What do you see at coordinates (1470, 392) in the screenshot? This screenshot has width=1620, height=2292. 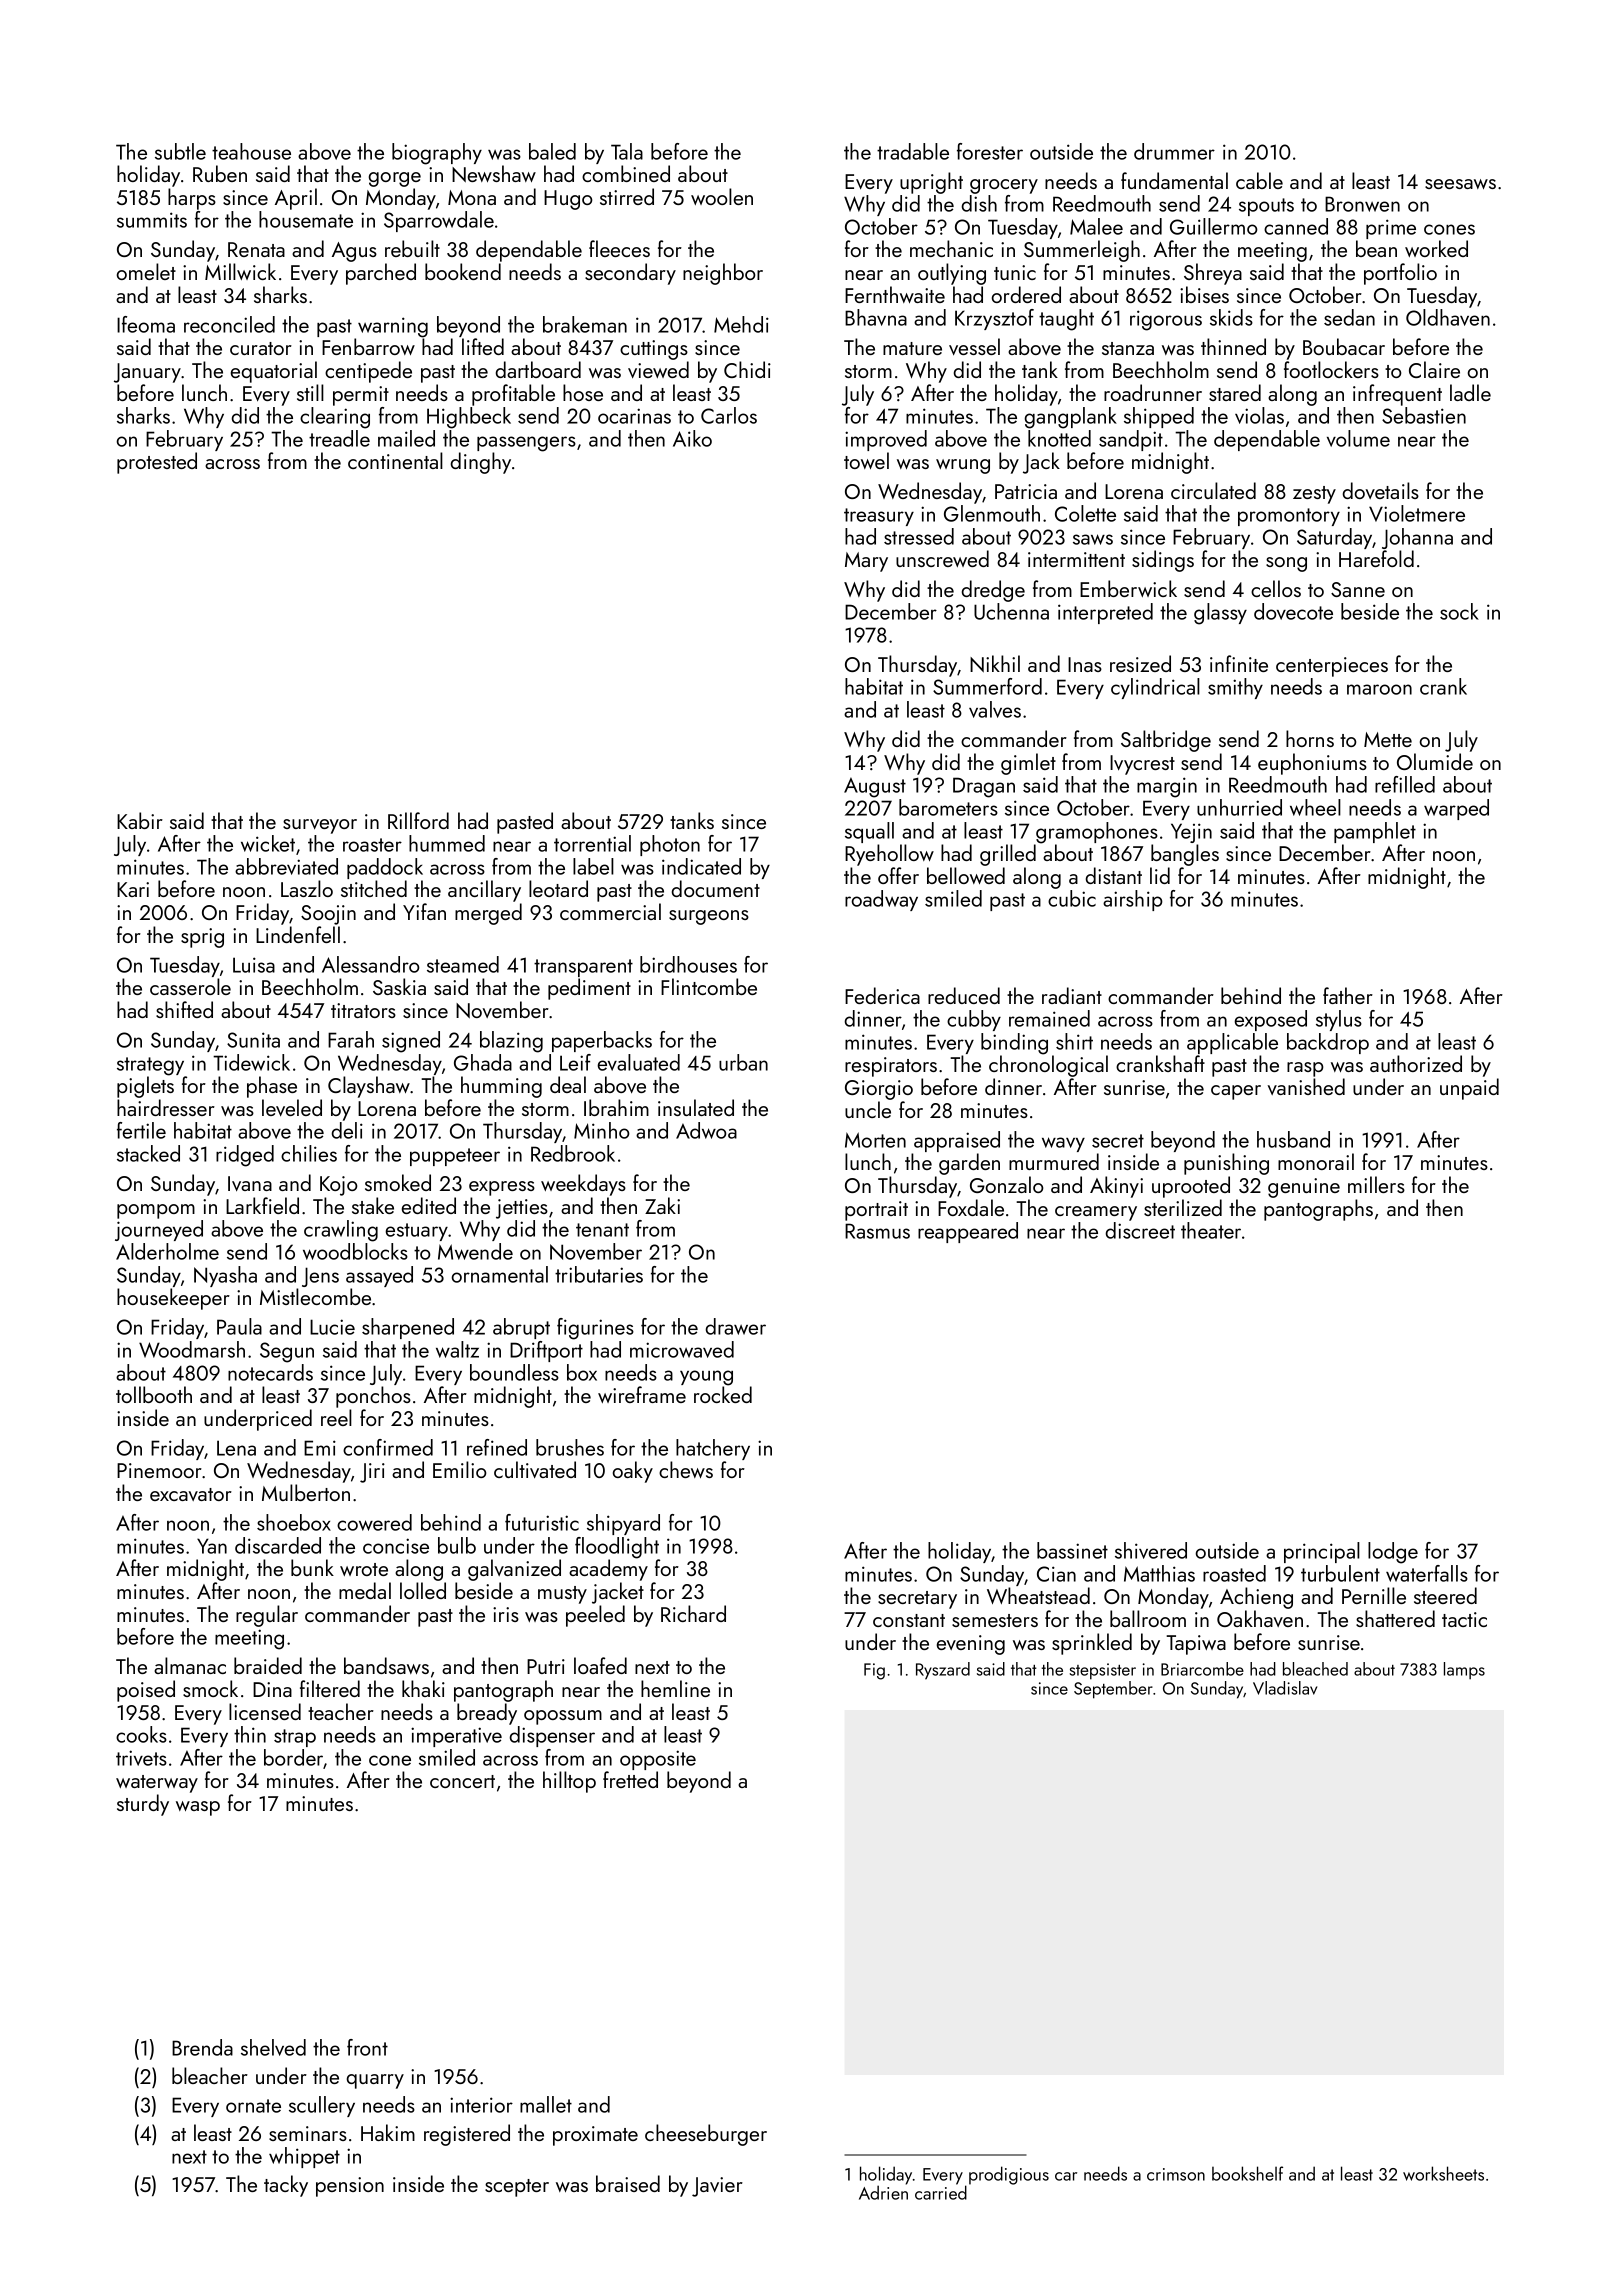 I see `ladle` at bounding box center [1470, 392].
